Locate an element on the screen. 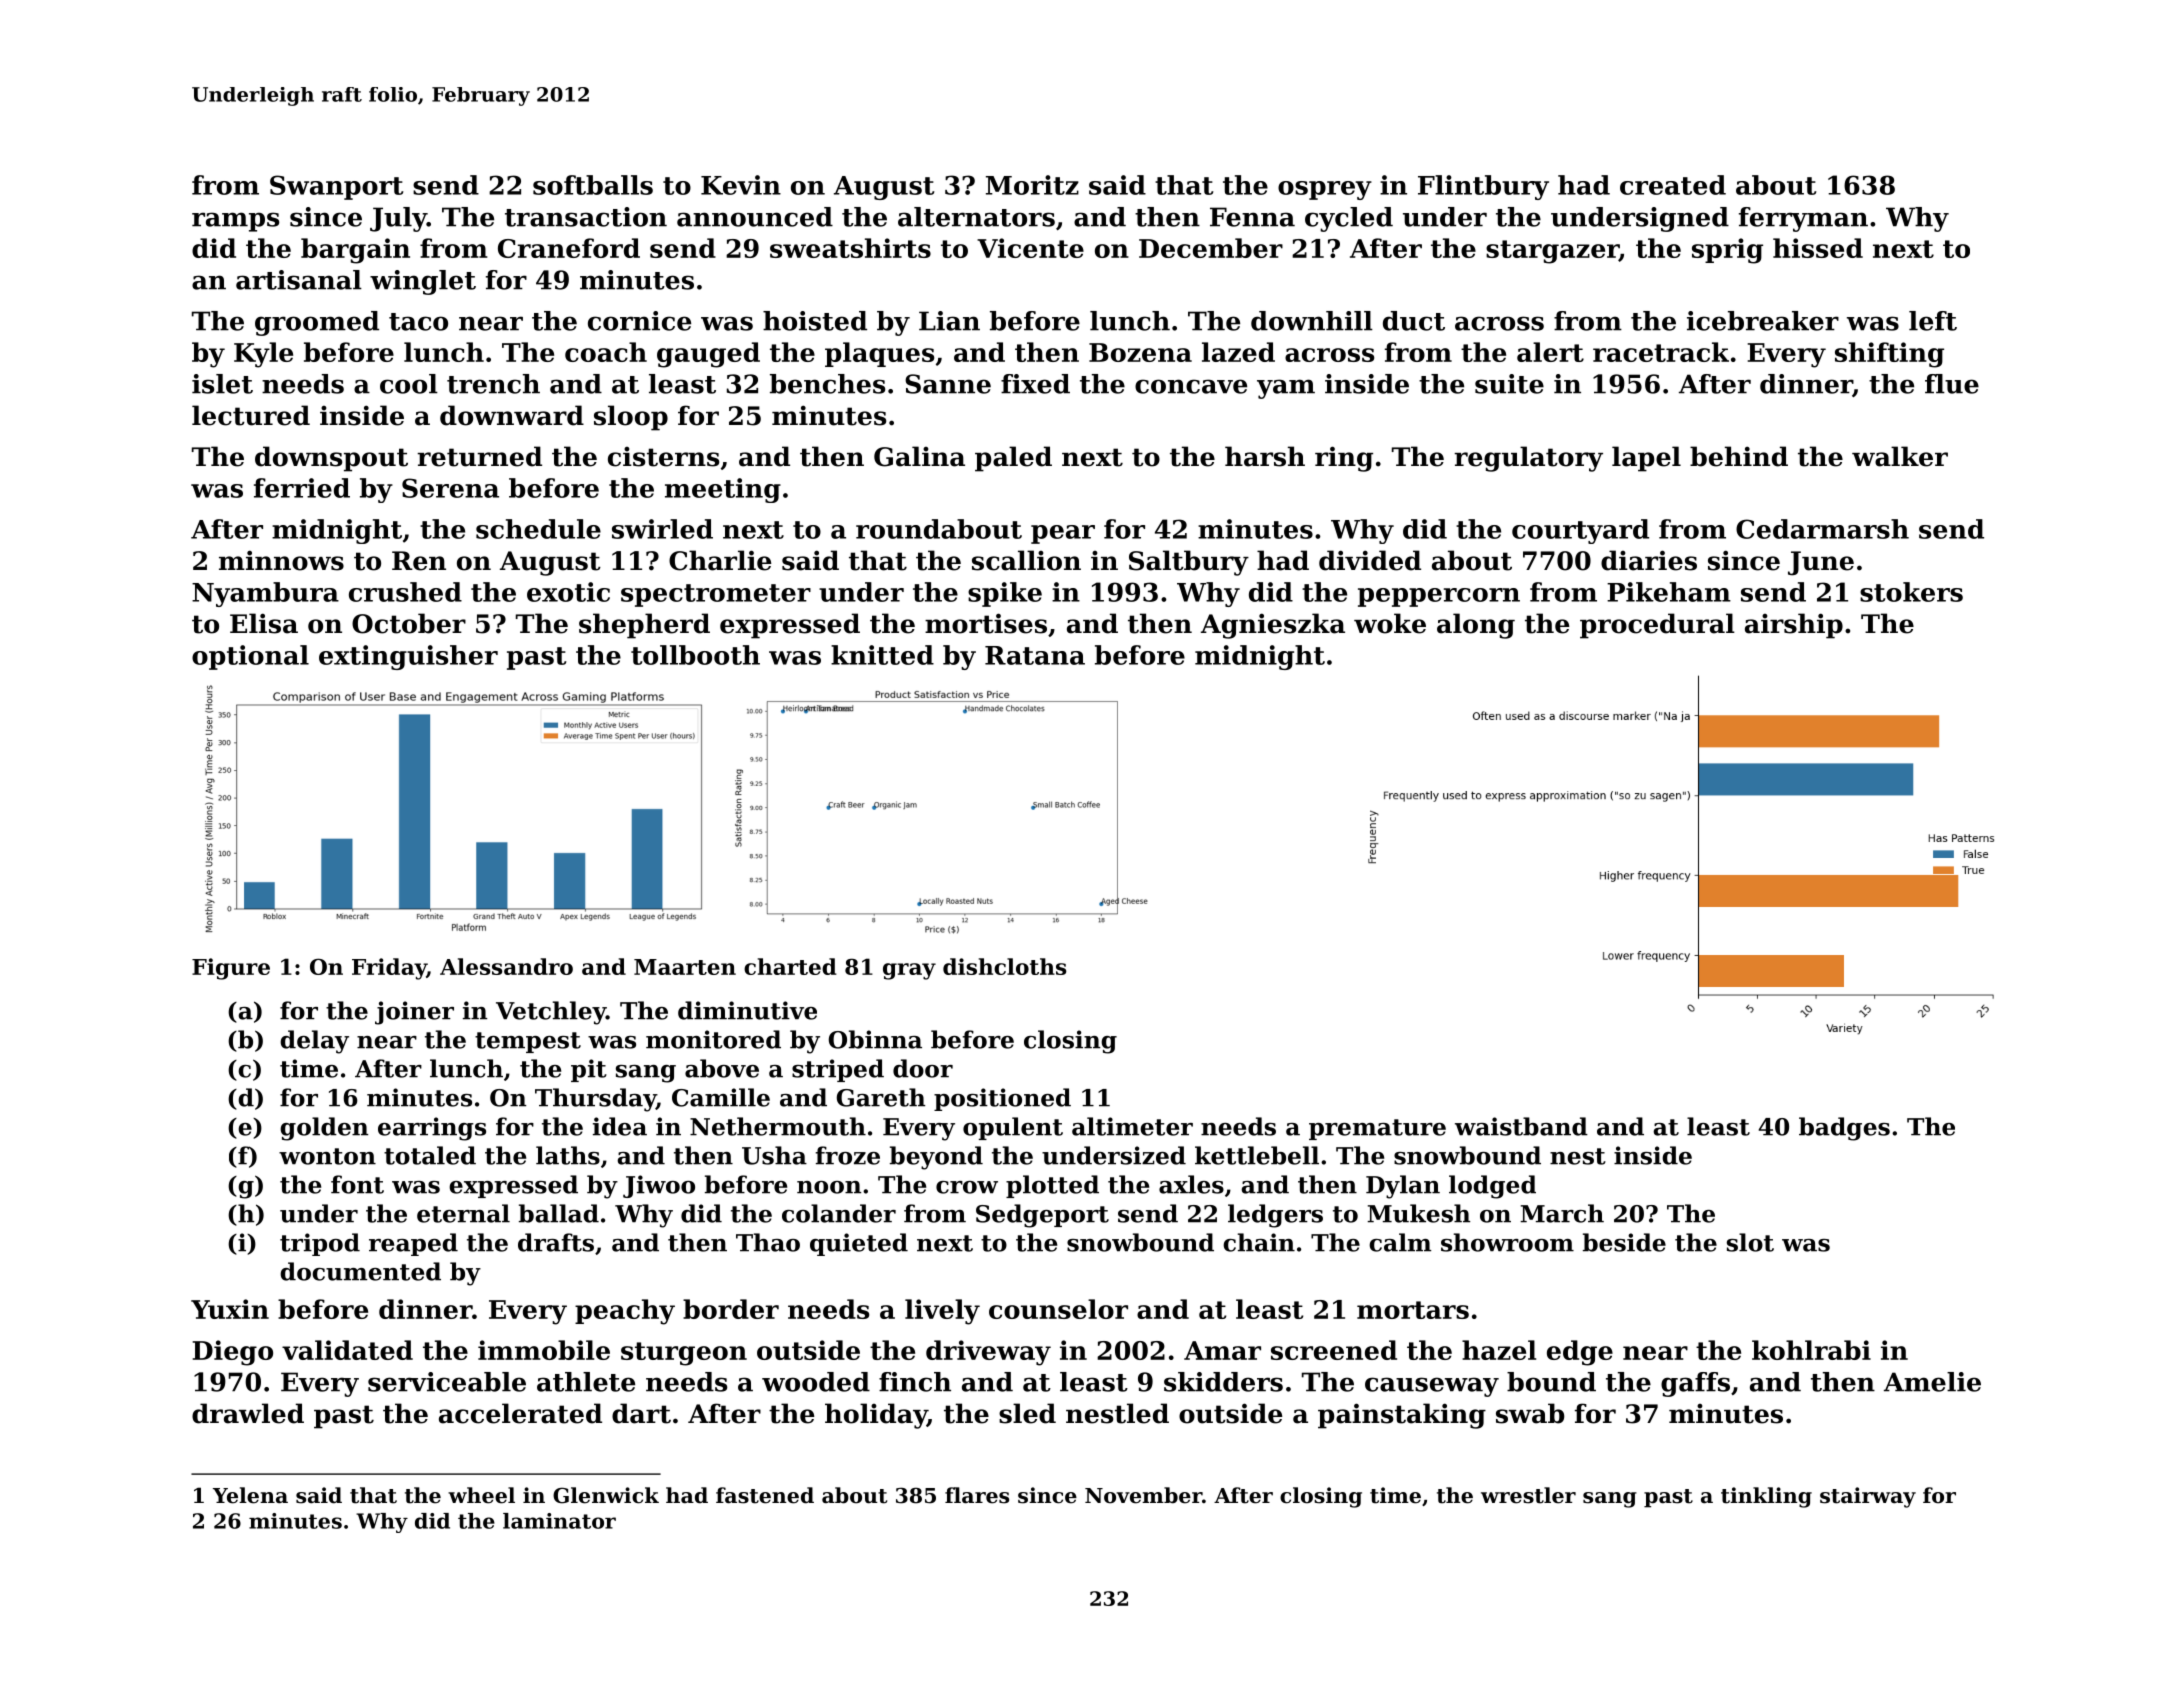 The width and height of the screenshot is (2178, 1683). crow is located at coordinates (967, 1187).
